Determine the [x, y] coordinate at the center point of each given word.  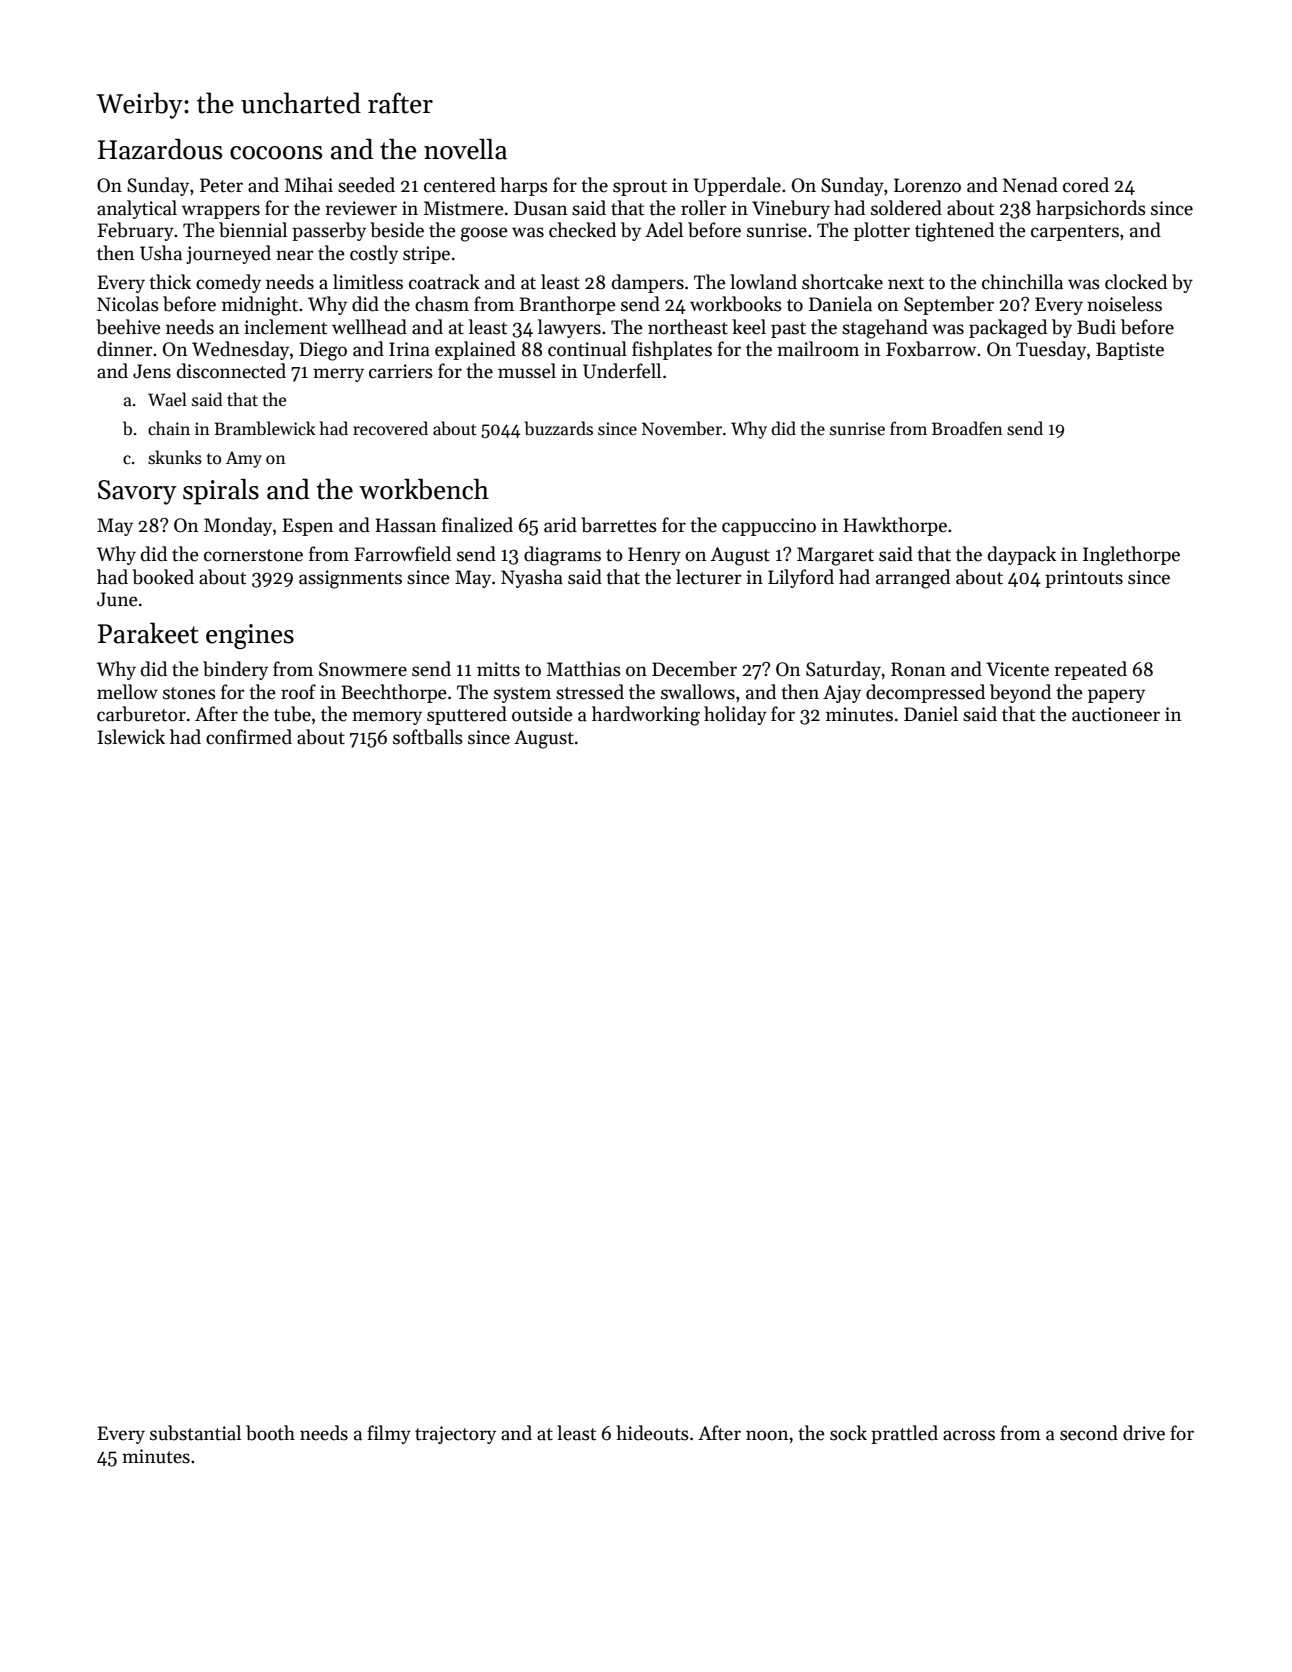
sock [848, 1433]
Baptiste [1130, 351]
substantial [195, 1433]
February [135, 231]
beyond [1020, 693]
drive [1144, 1433]
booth [270, 1433]
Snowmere [363, 669]
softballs [428, 737]
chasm [442, 304]
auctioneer [1116, 714]
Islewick [131, 737]
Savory [137, 492]
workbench [424, 489]
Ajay [842, 694]
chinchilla [1022, 282]
